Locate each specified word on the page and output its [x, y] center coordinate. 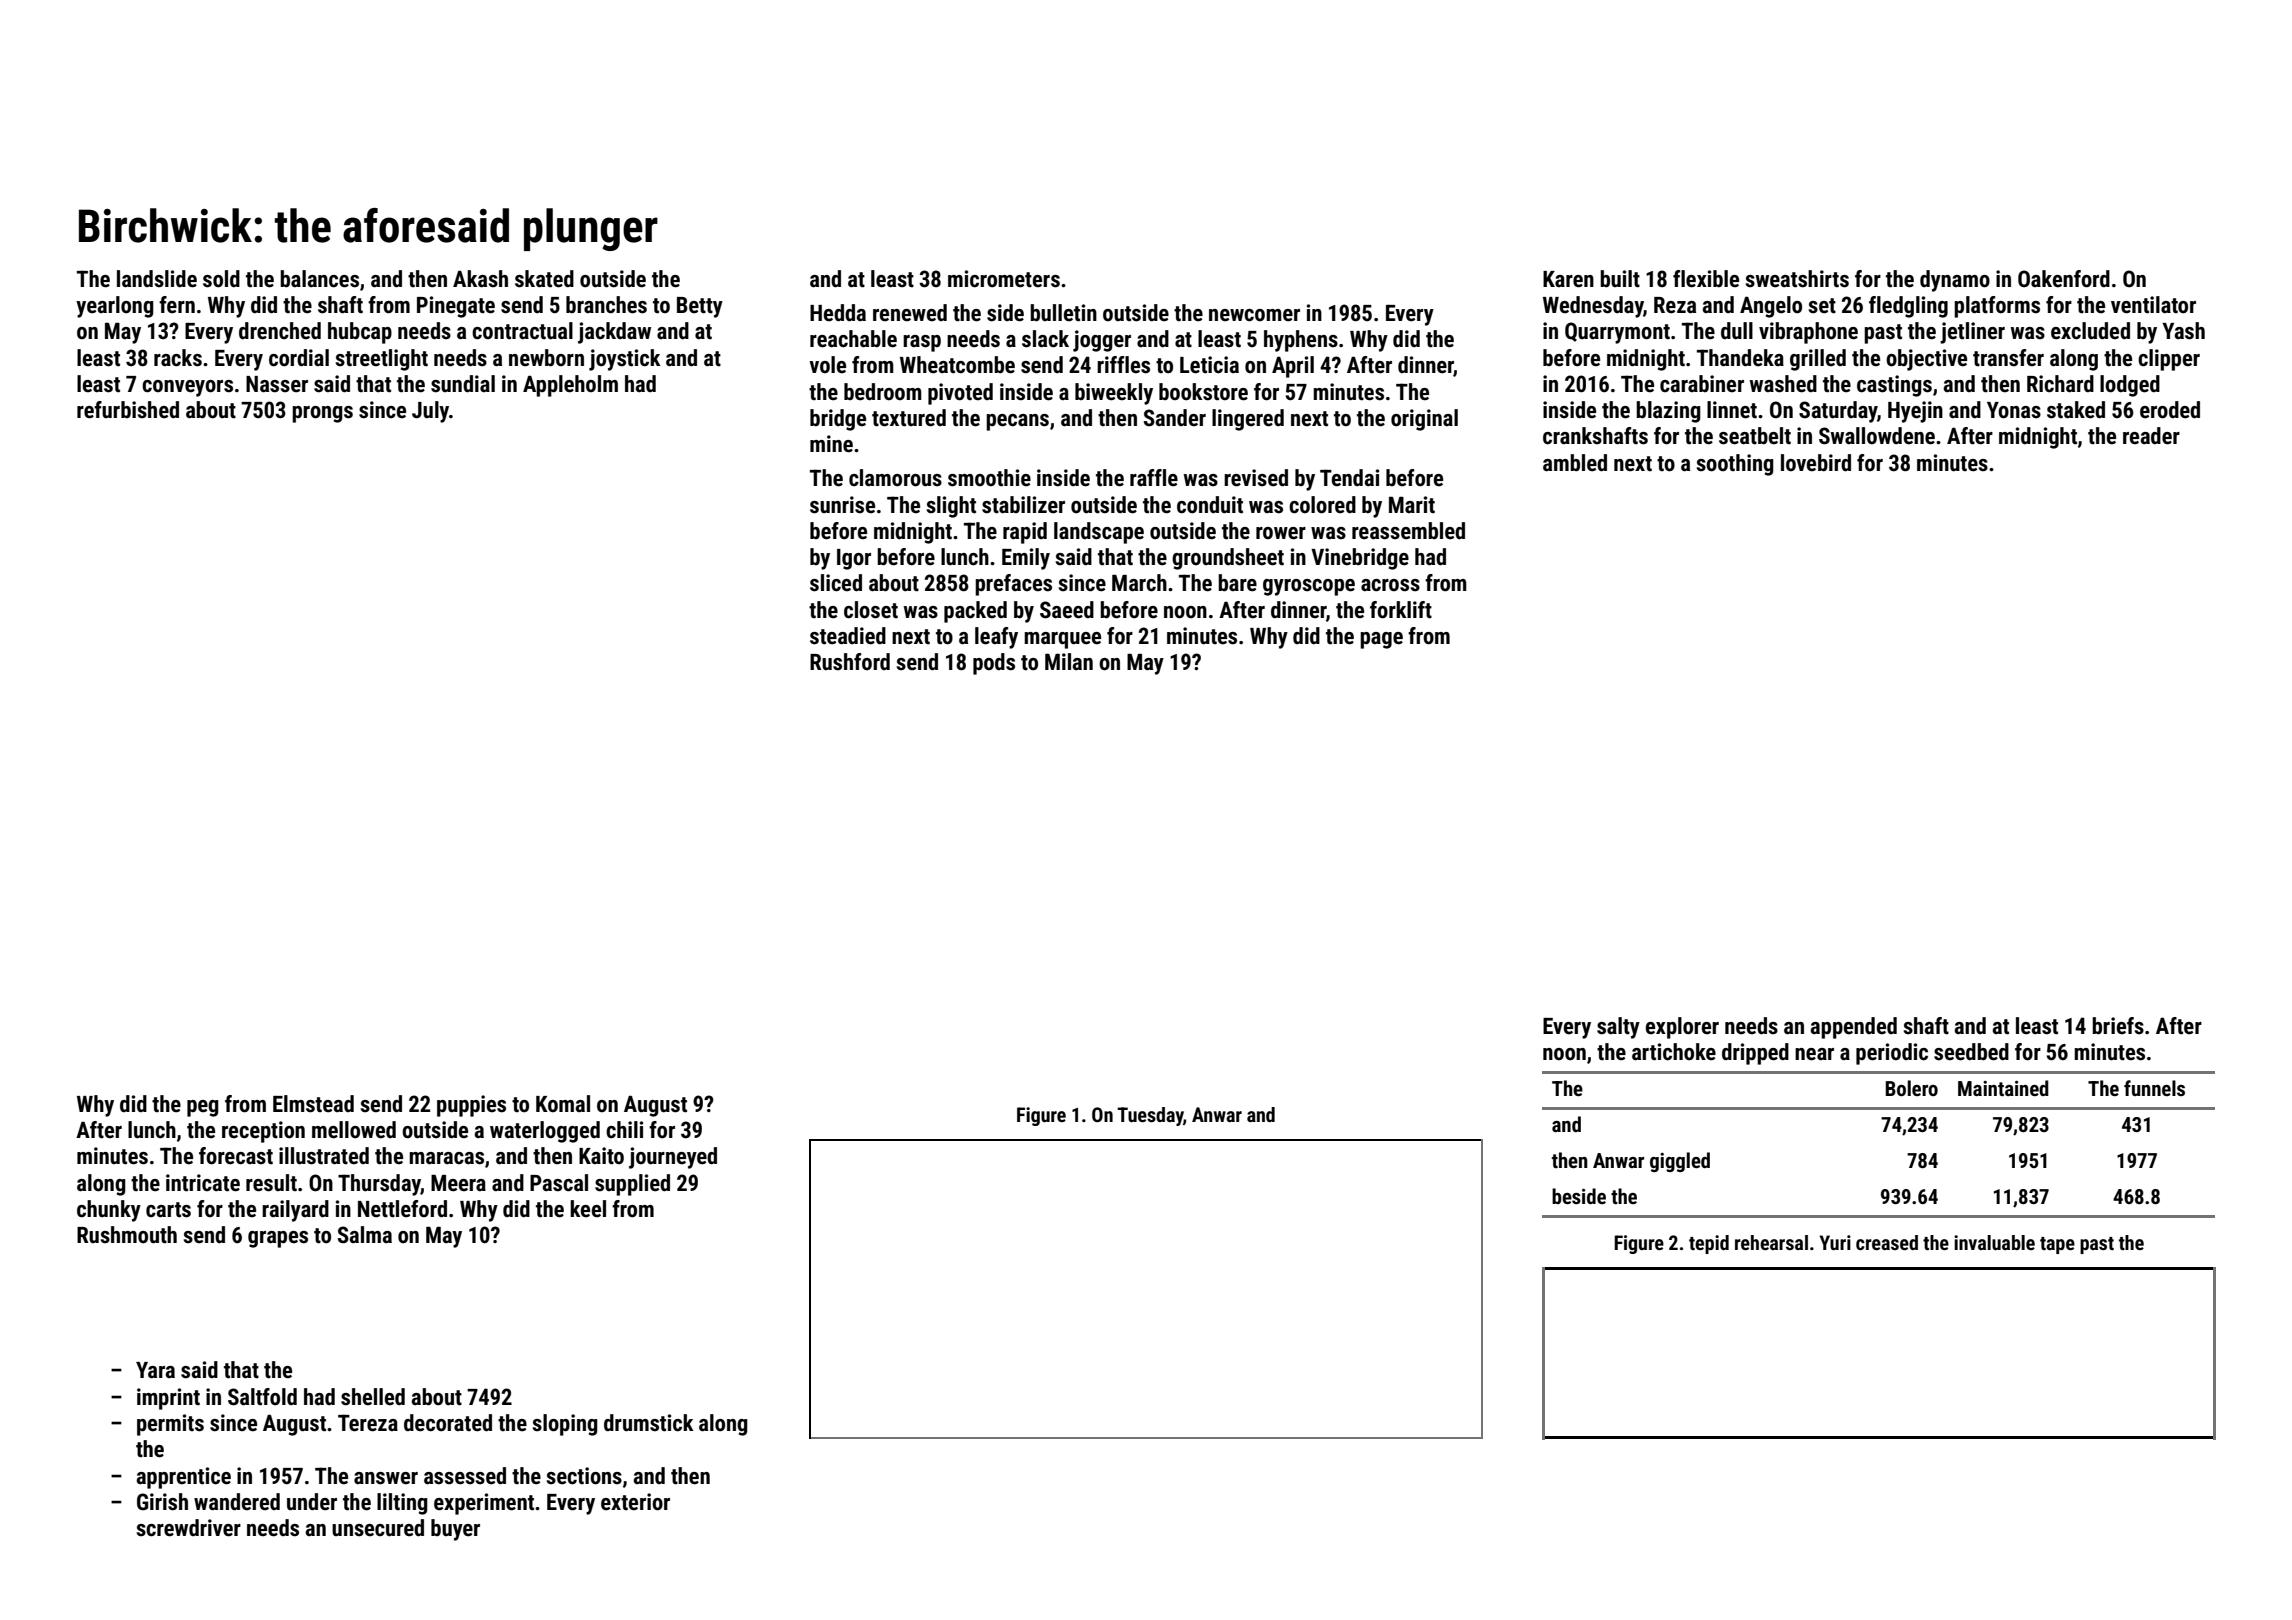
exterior [635, 1502]
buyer [455, 1530]
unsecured [378, 1528]
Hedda [838, 313]
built [1620, 279]
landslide [157, 279]
